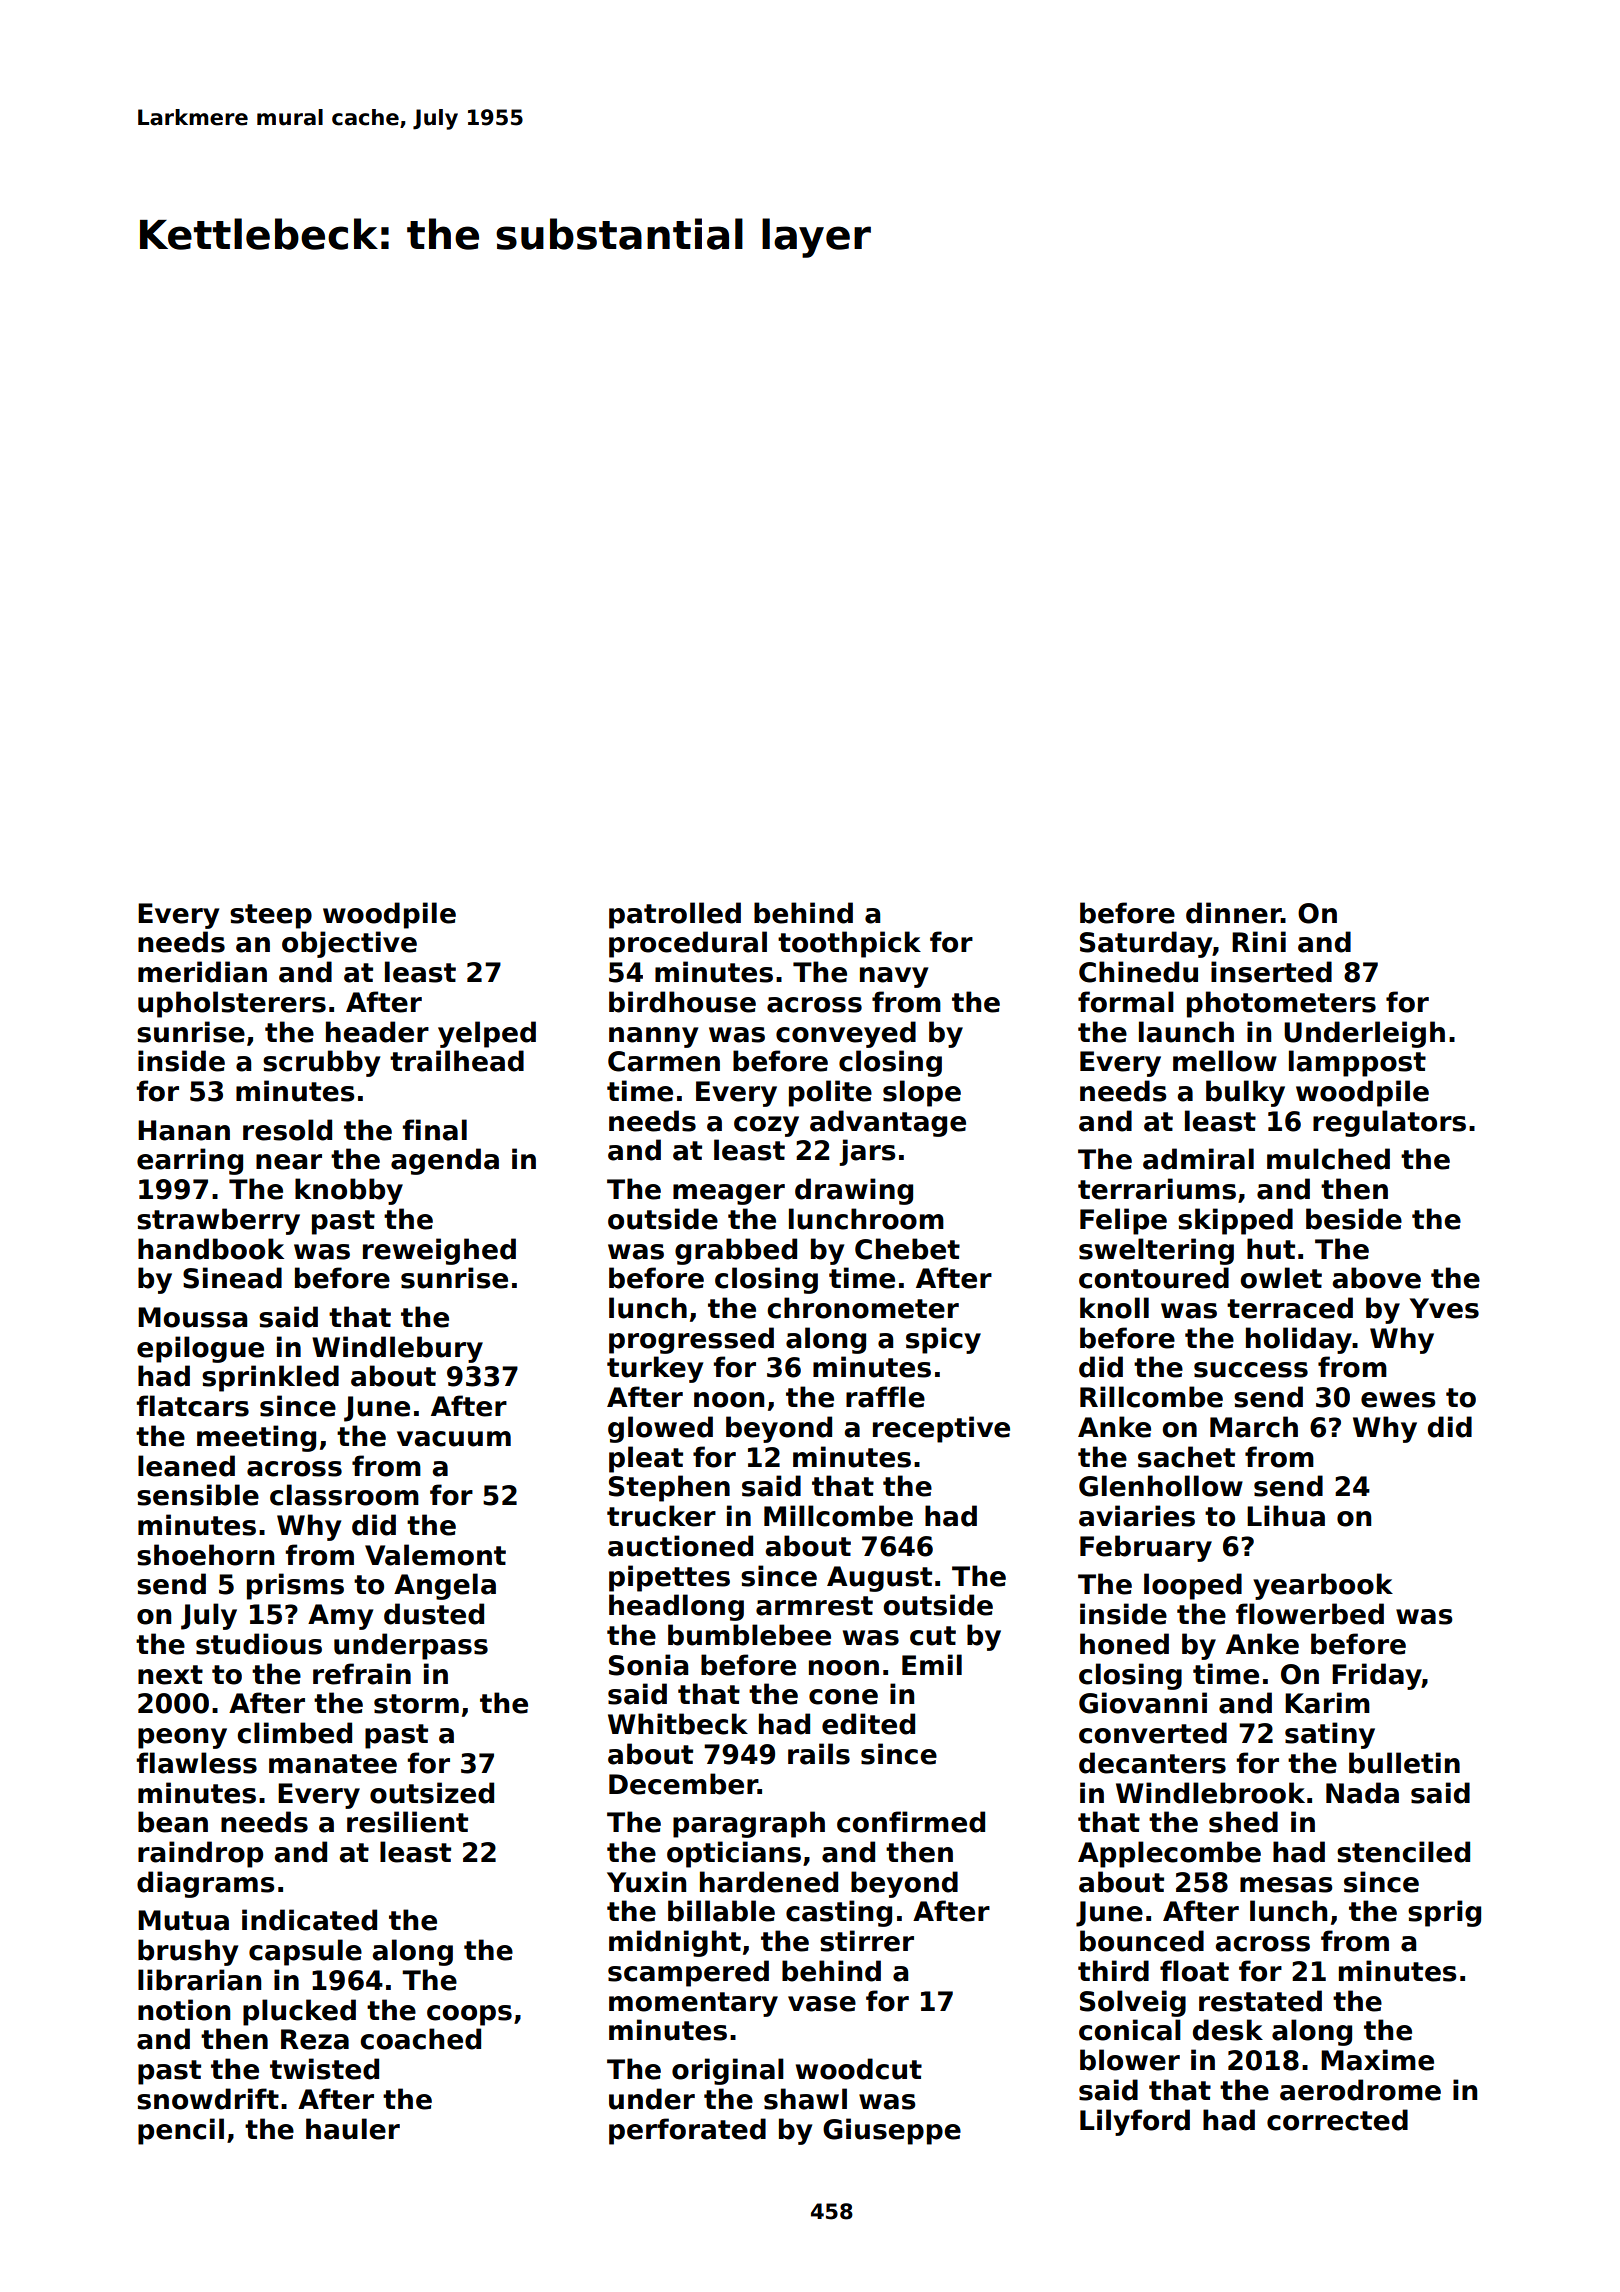 Image resolution: width=1620 pixels, height=2292 pixels. What do you see at coordinates (660, 1429) in the screenshot?
I see `glowed` at bounding box center [660, 1429].
